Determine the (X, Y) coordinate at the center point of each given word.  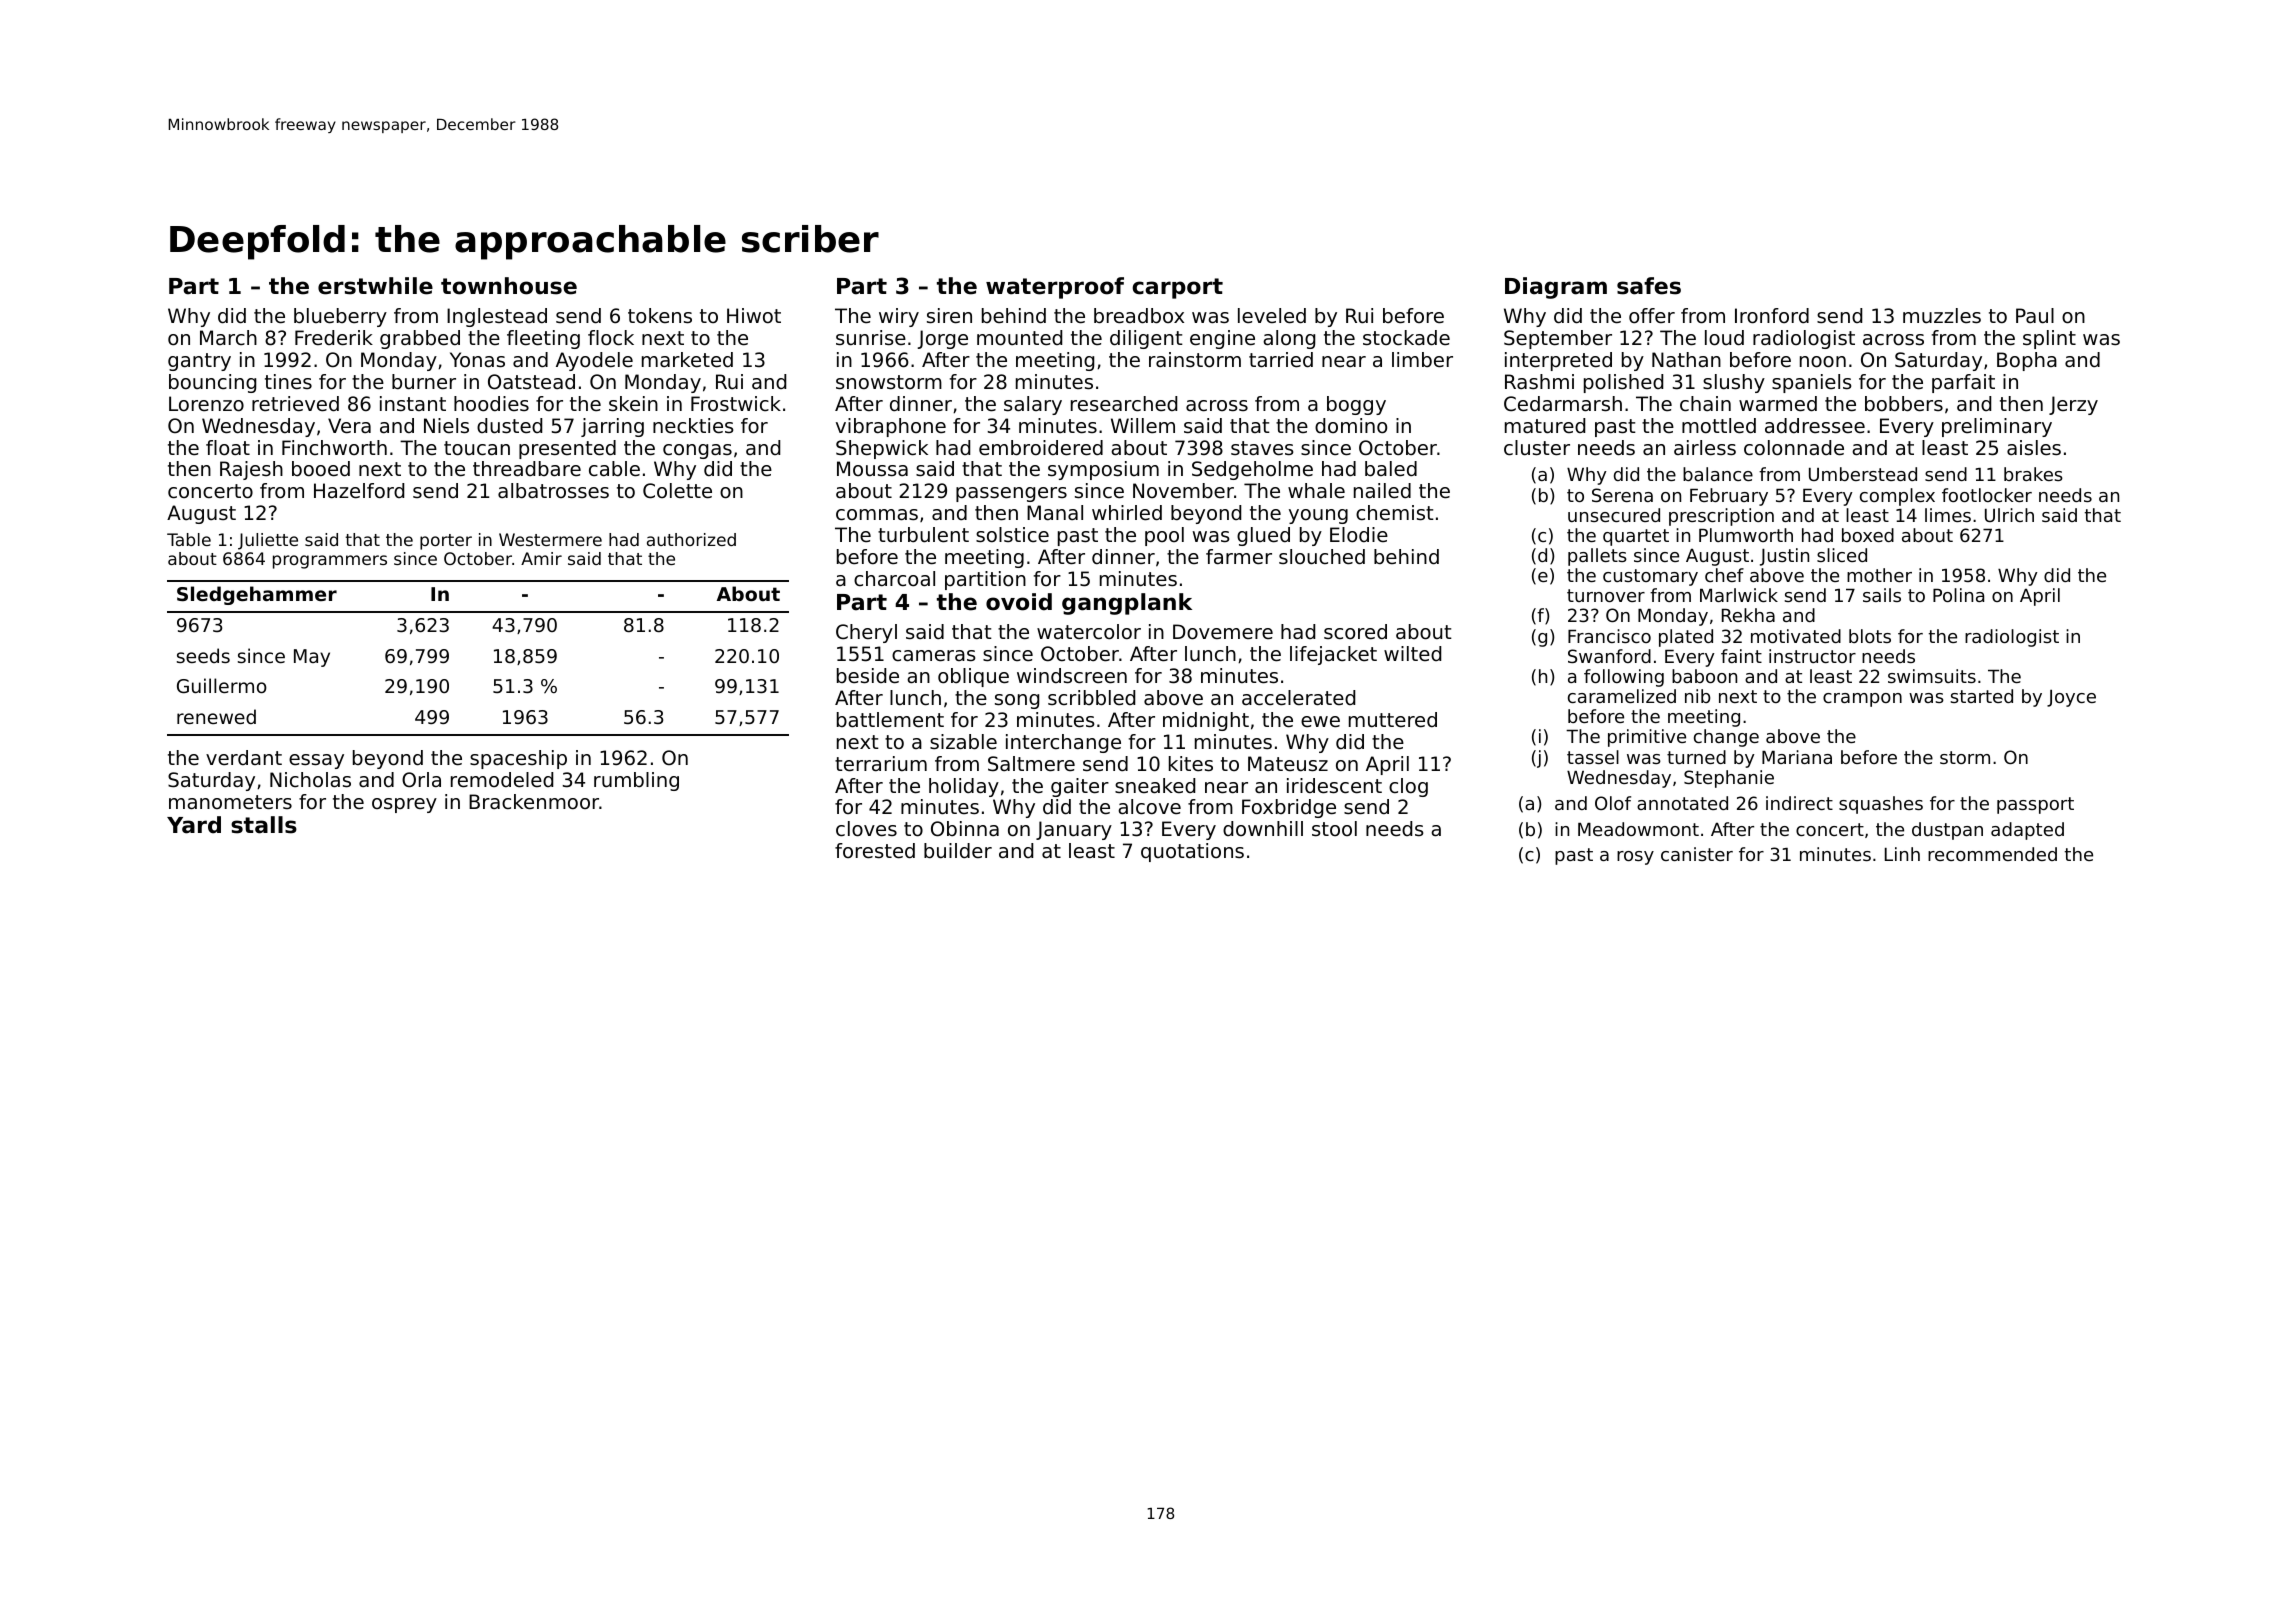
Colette (677, 491)
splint (2049, 339)
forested (875, 851)
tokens (660, 316)
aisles (2034, 448)
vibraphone (891, 427)
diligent (1146, 339)
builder (958, 851)
